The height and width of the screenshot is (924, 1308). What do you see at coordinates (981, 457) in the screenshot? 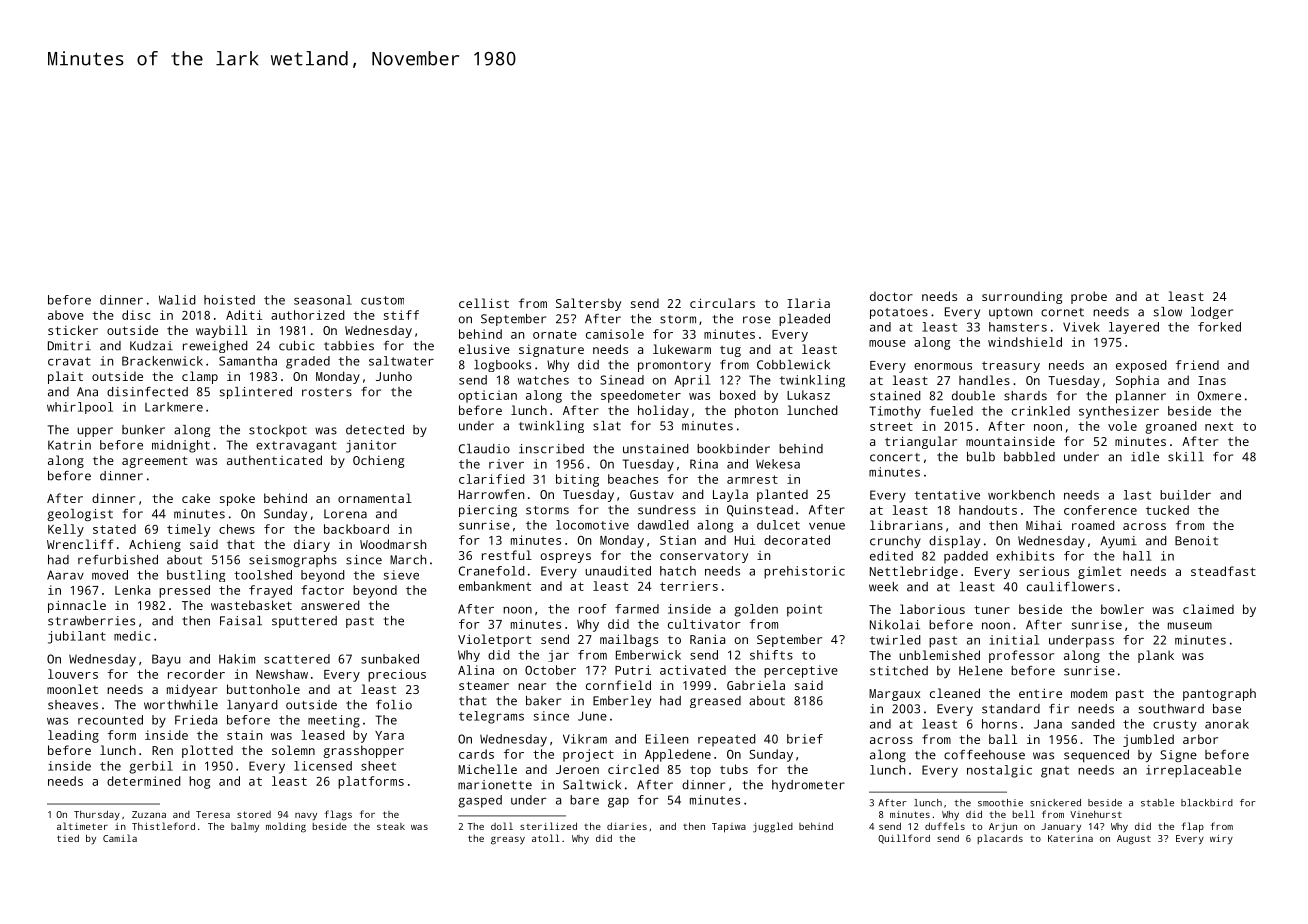
I see `bulb` at bounding box center [981, 457].
